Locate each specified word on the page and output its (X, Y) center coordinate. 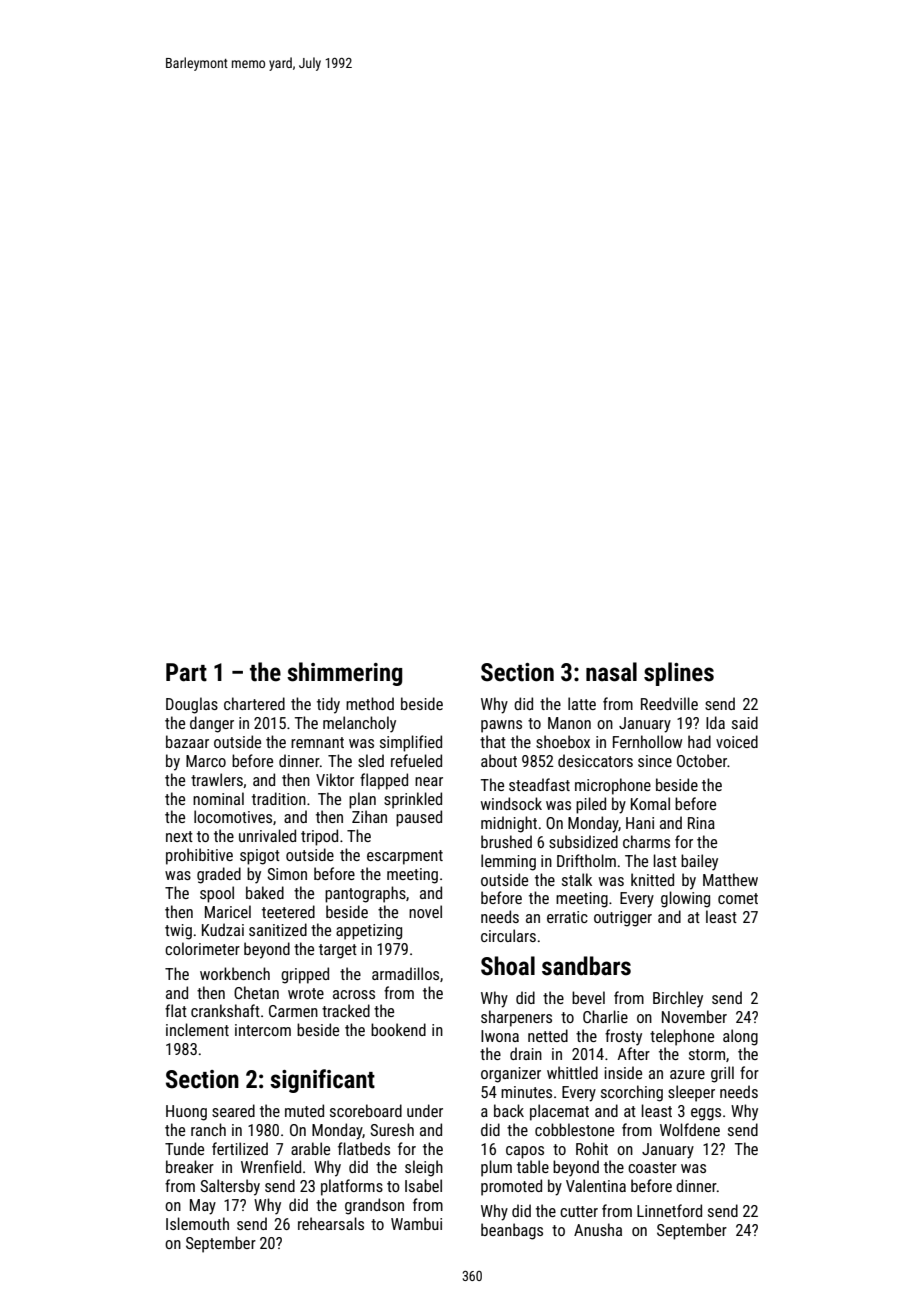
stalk (577, 879)
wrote (306, 993)
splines (679, 674)
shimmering (344, 674)
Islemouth (197, 1223)
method (370, 703)
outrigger (623, 919)
